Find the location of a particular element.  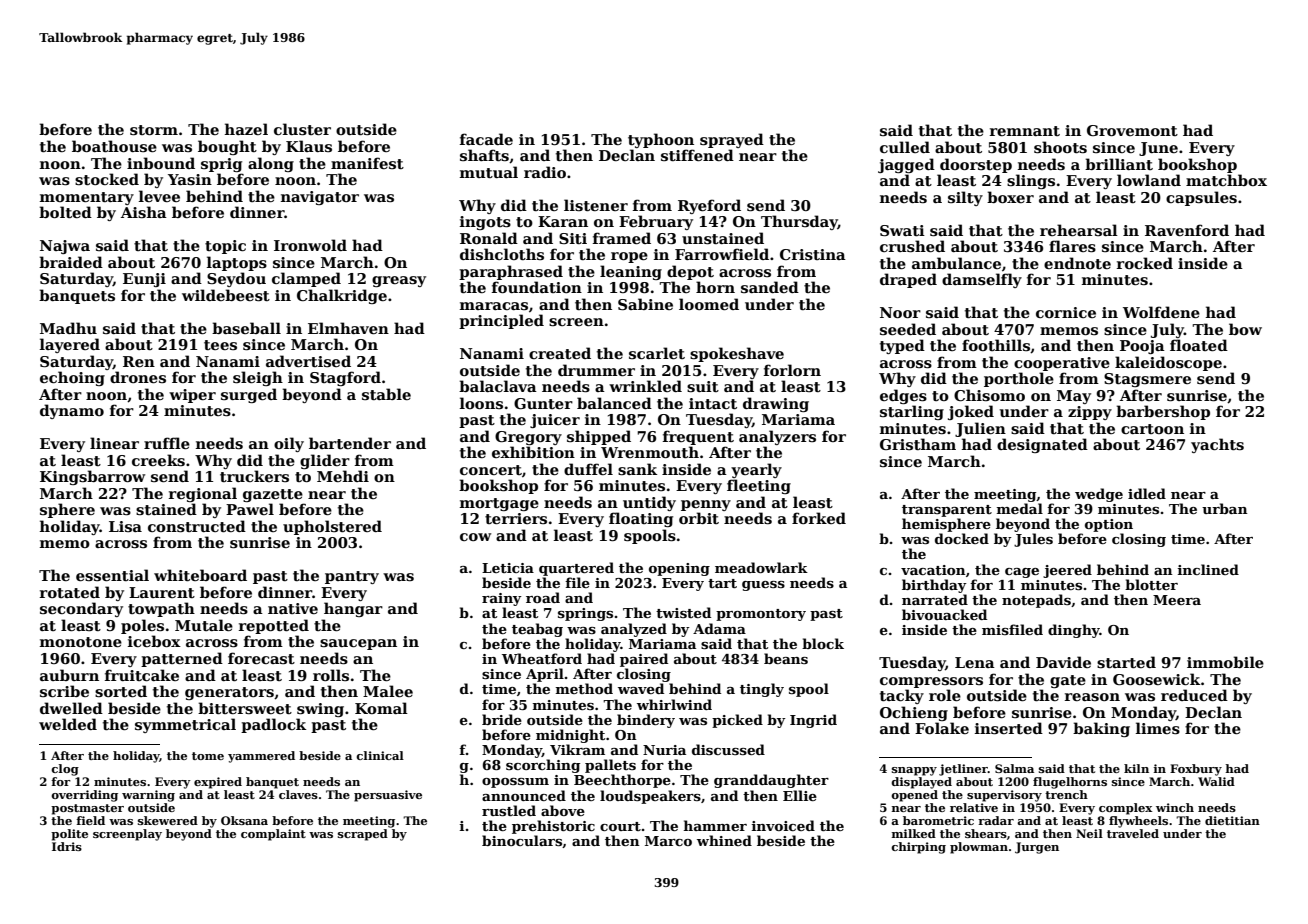

Idris is located at coordinates (67, 846).
